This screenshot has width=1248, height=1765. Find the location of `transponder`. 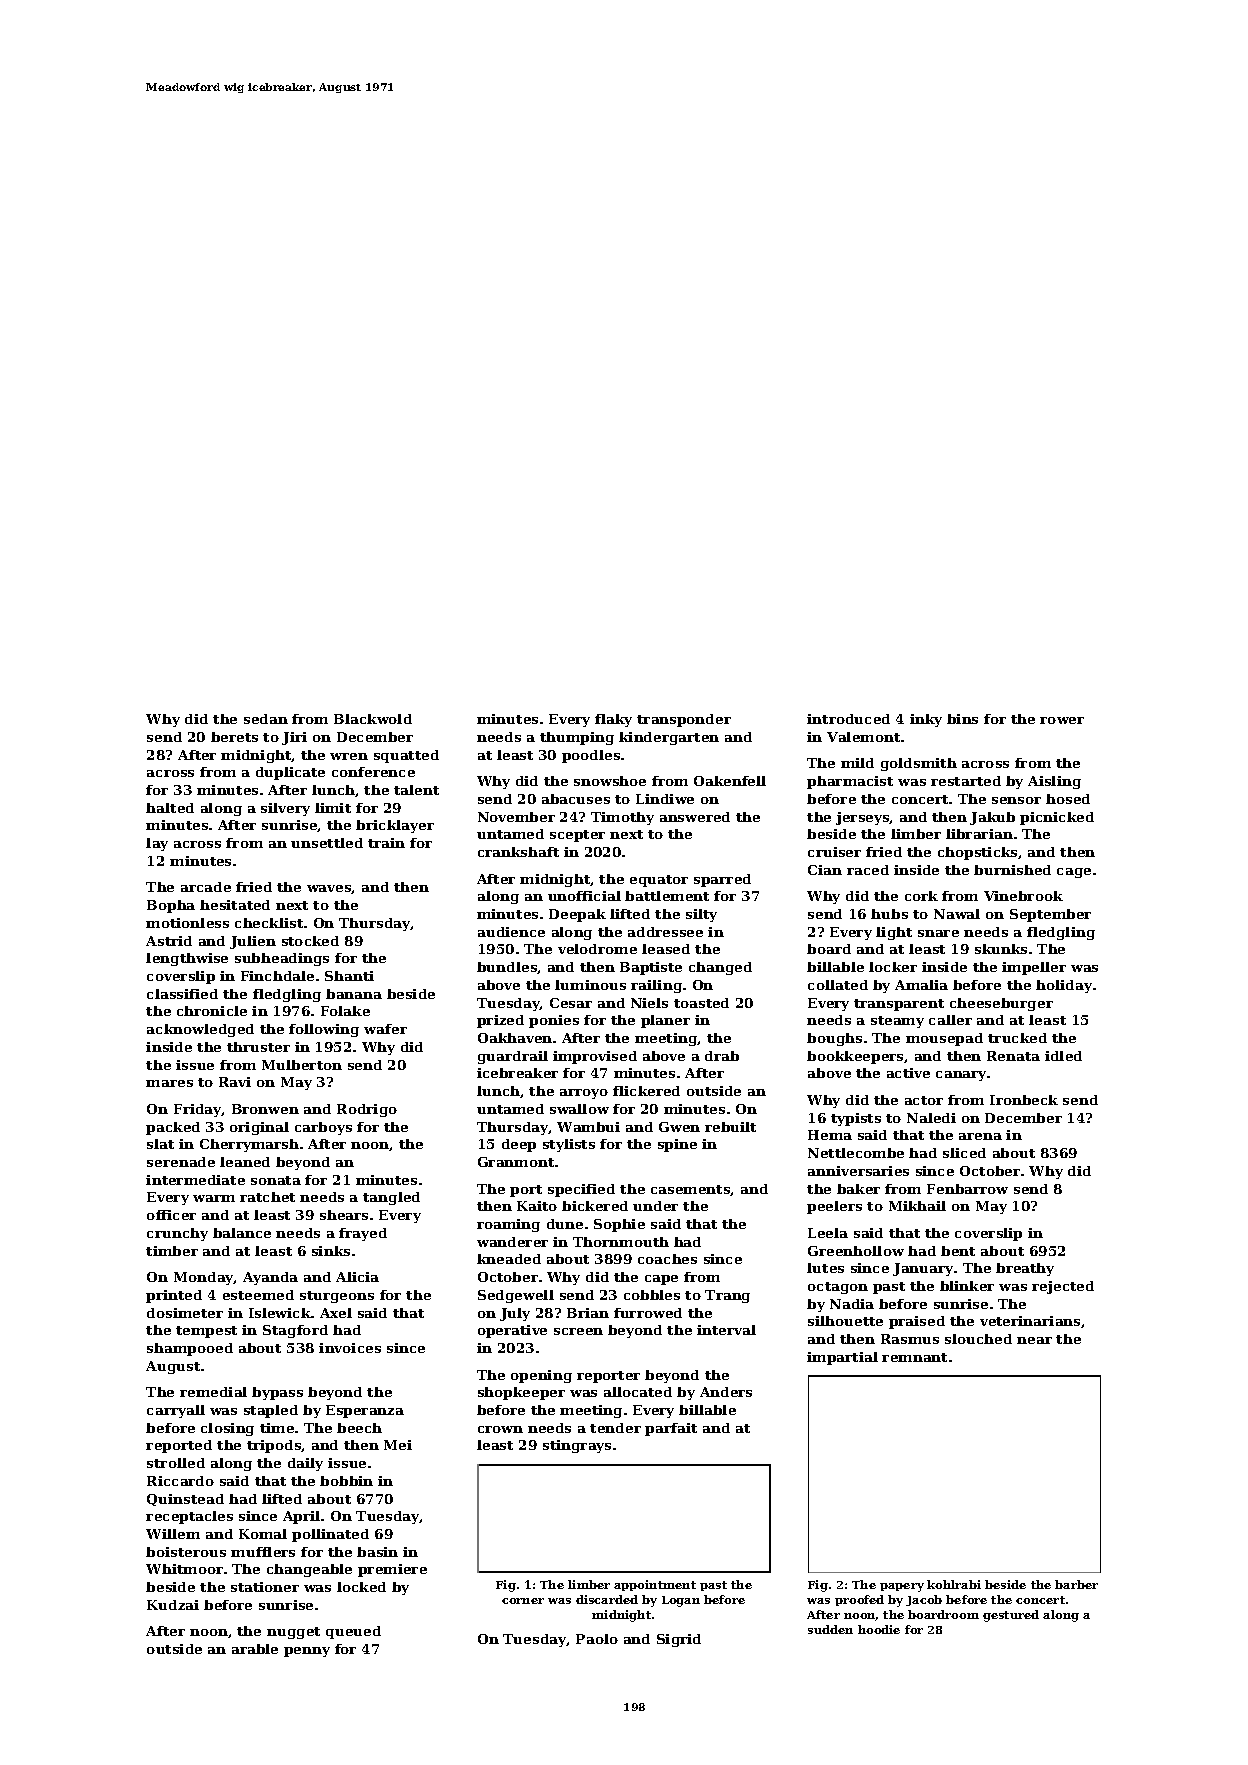

transponder is located at coordinates (684, 720).
